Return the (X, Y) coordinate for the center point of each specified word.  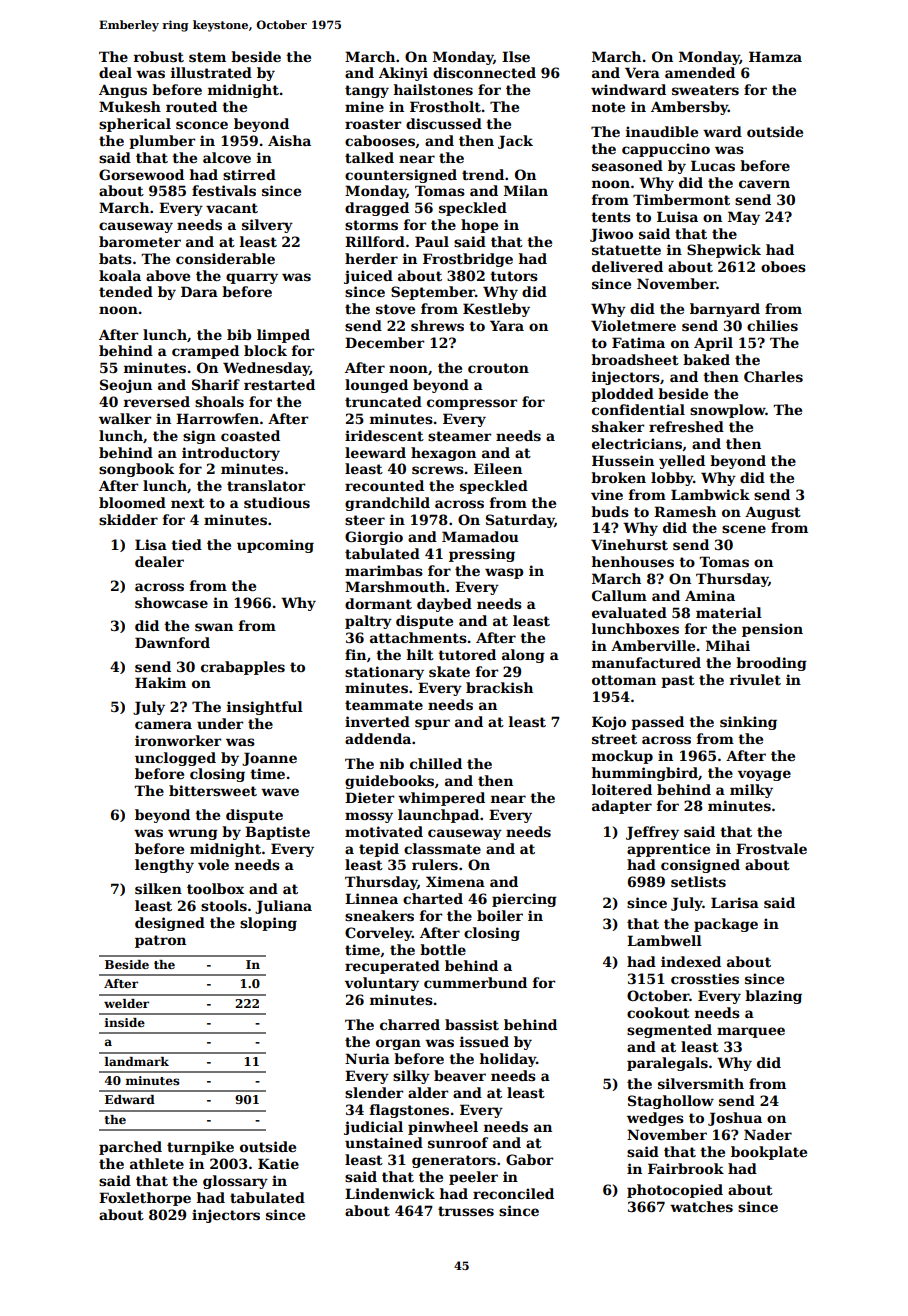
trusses (466, 1211)
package (726, 925)
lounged (376, 386)
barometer (140, 241)
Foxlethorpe (145, 1199)
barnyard (725, 310)
